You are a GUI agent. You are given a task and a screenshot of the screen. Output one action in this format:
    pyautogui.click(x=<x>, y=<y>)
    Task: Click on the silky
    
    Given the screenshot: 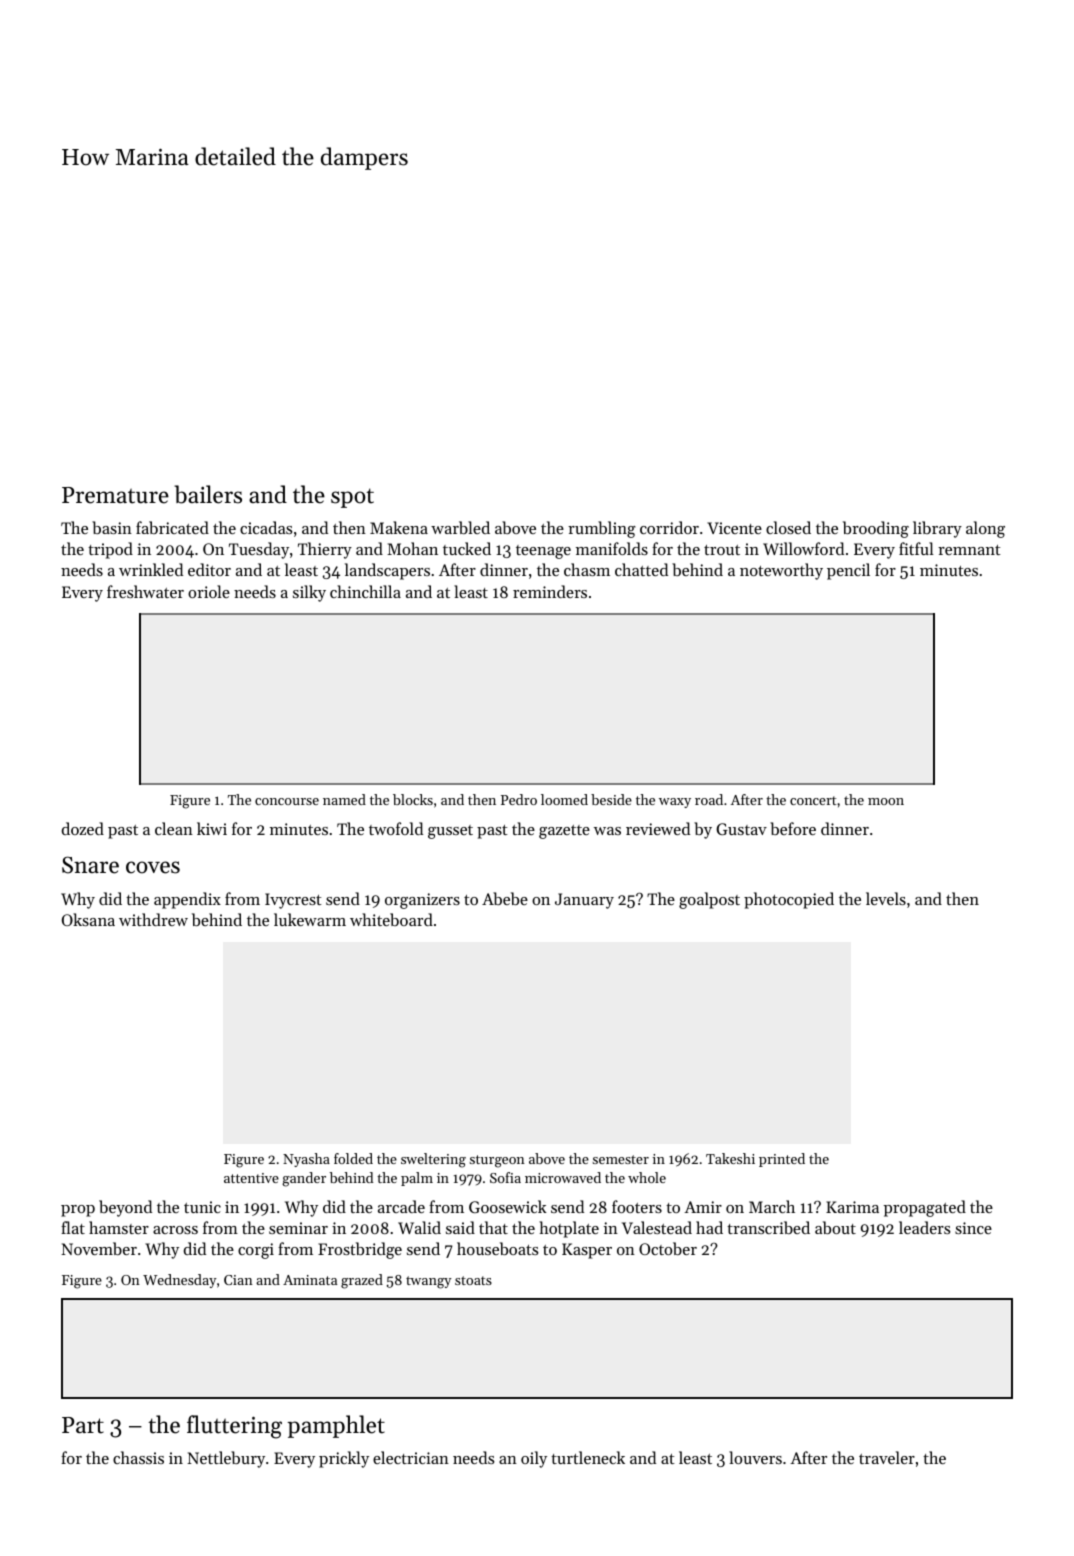 What is the action you would take?
    pyautogui.click(x=309, y=593)
